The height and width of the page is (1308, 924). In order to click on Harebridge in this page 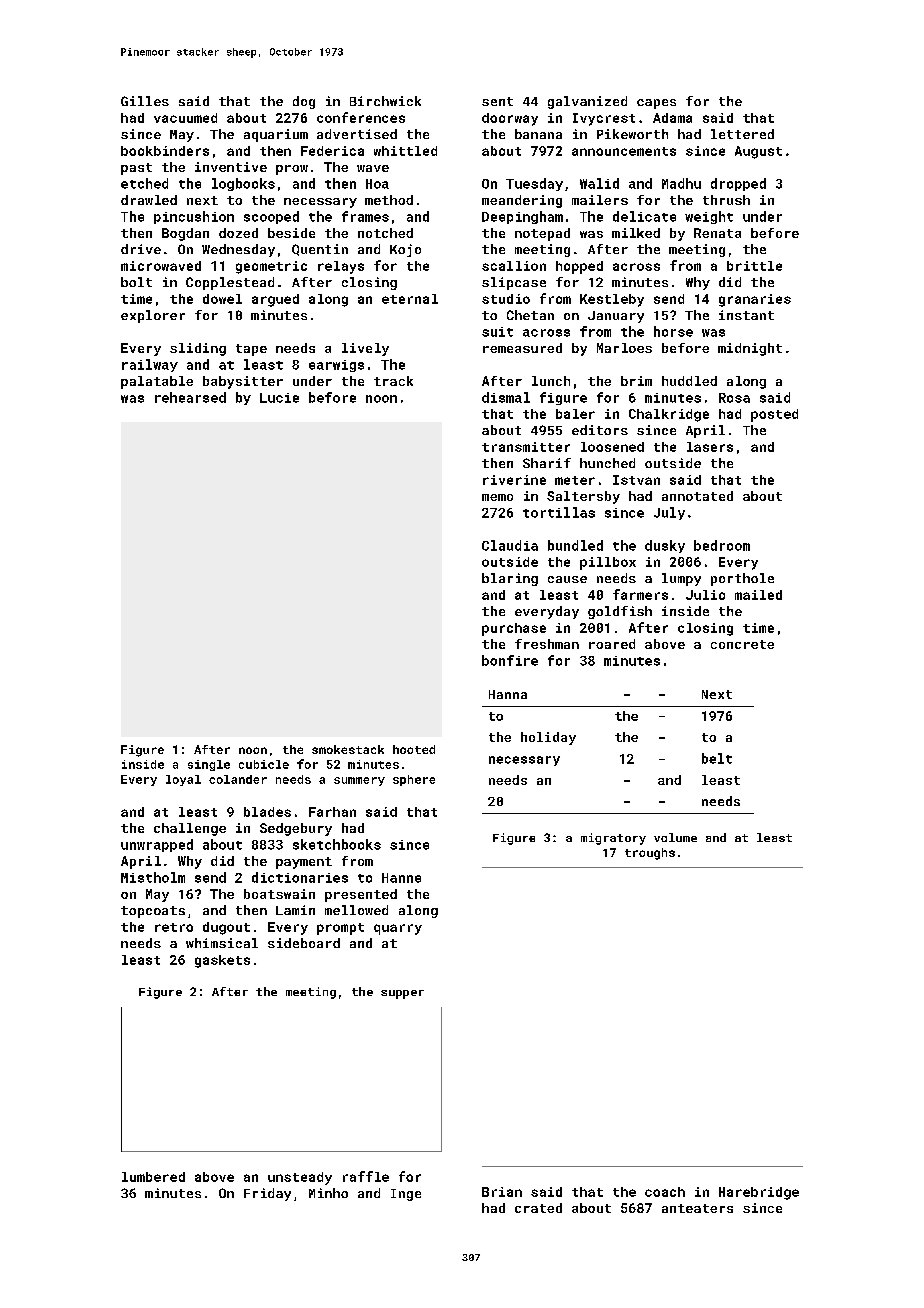, I will do `click(759, 1193)`.
